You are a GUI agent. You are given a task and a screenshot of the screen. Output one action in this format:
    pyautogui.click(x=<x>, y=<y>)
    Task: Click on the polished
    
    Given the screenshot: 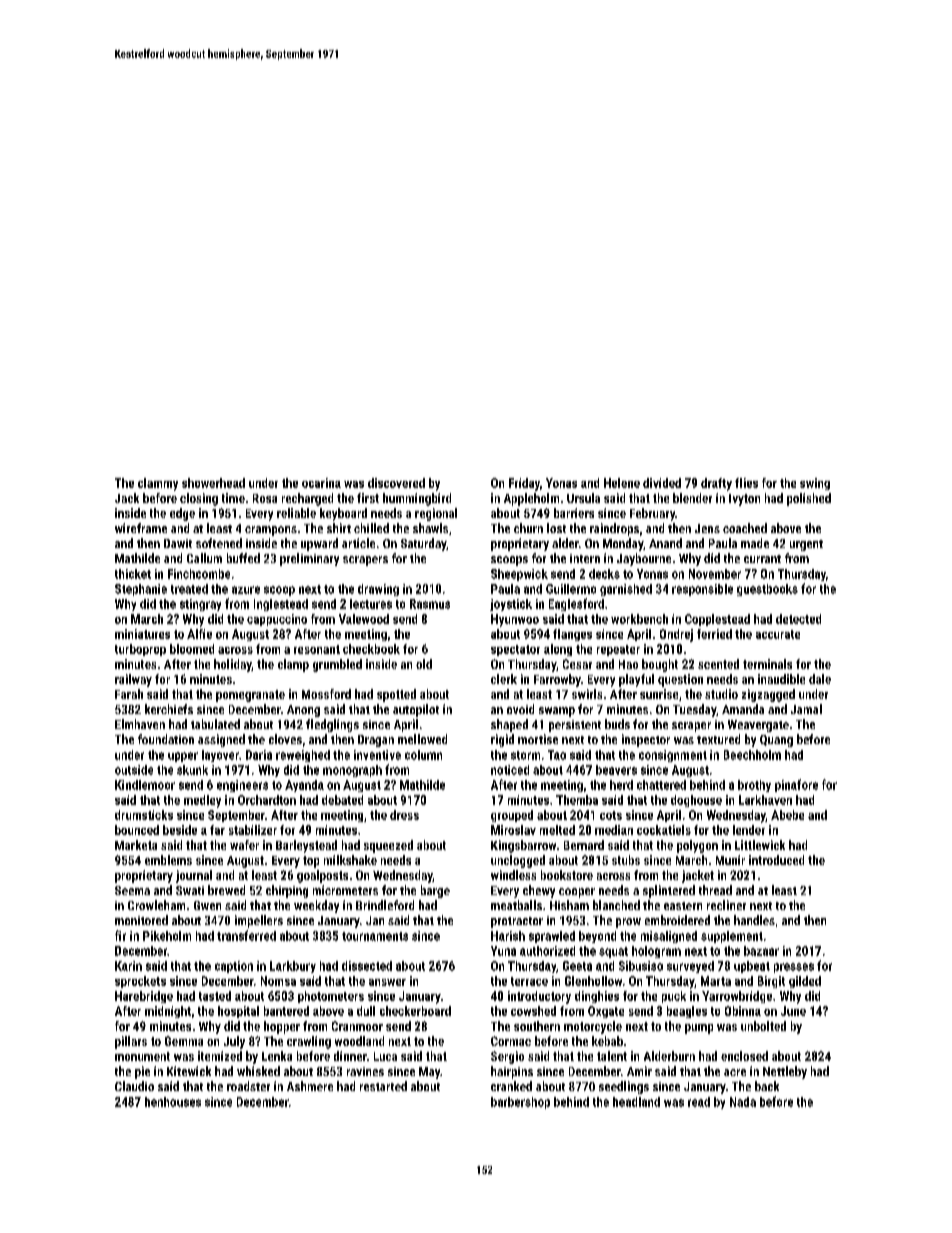 What is the action you would take?
    pyautogui.click(x=809, y=499)
